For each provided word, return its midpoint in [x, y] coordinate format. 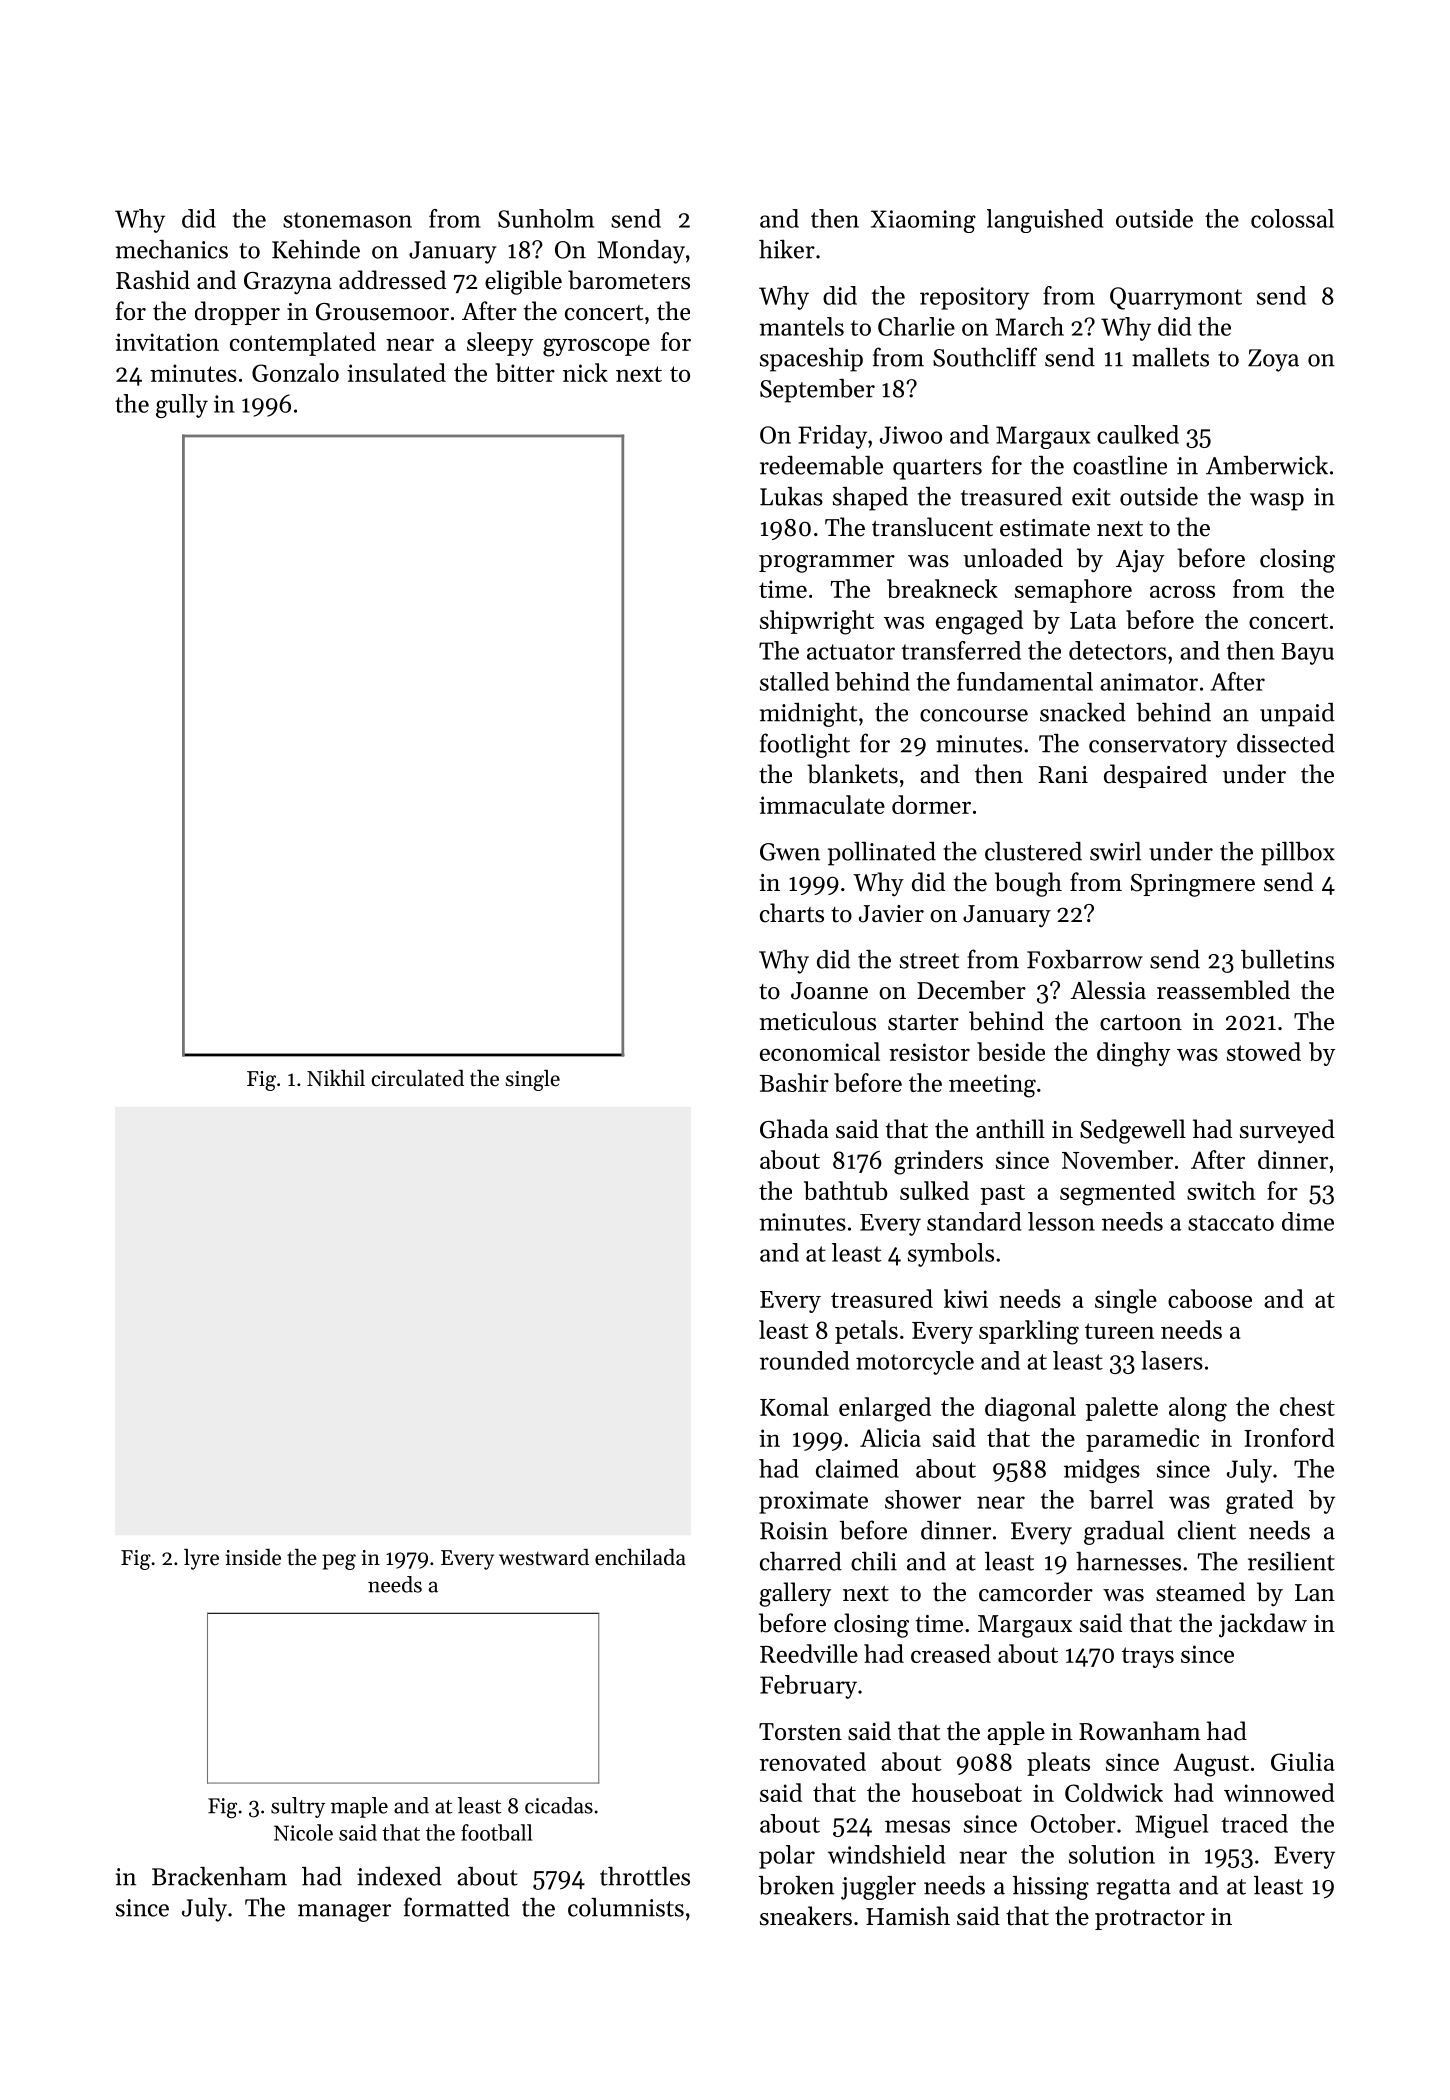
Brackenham [219, 1876]
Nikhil [336, 1077]
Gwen [790, 852]
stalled [794, 681]
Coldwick [1114, 1792]
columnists [626, 1907]
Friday [832, 437]
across [1182, 591]
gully [182, 406]
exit [1091, 497]
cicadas [559, 1805]
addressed [392, 280]
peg [339, 1562]
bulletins [1287, 959]
